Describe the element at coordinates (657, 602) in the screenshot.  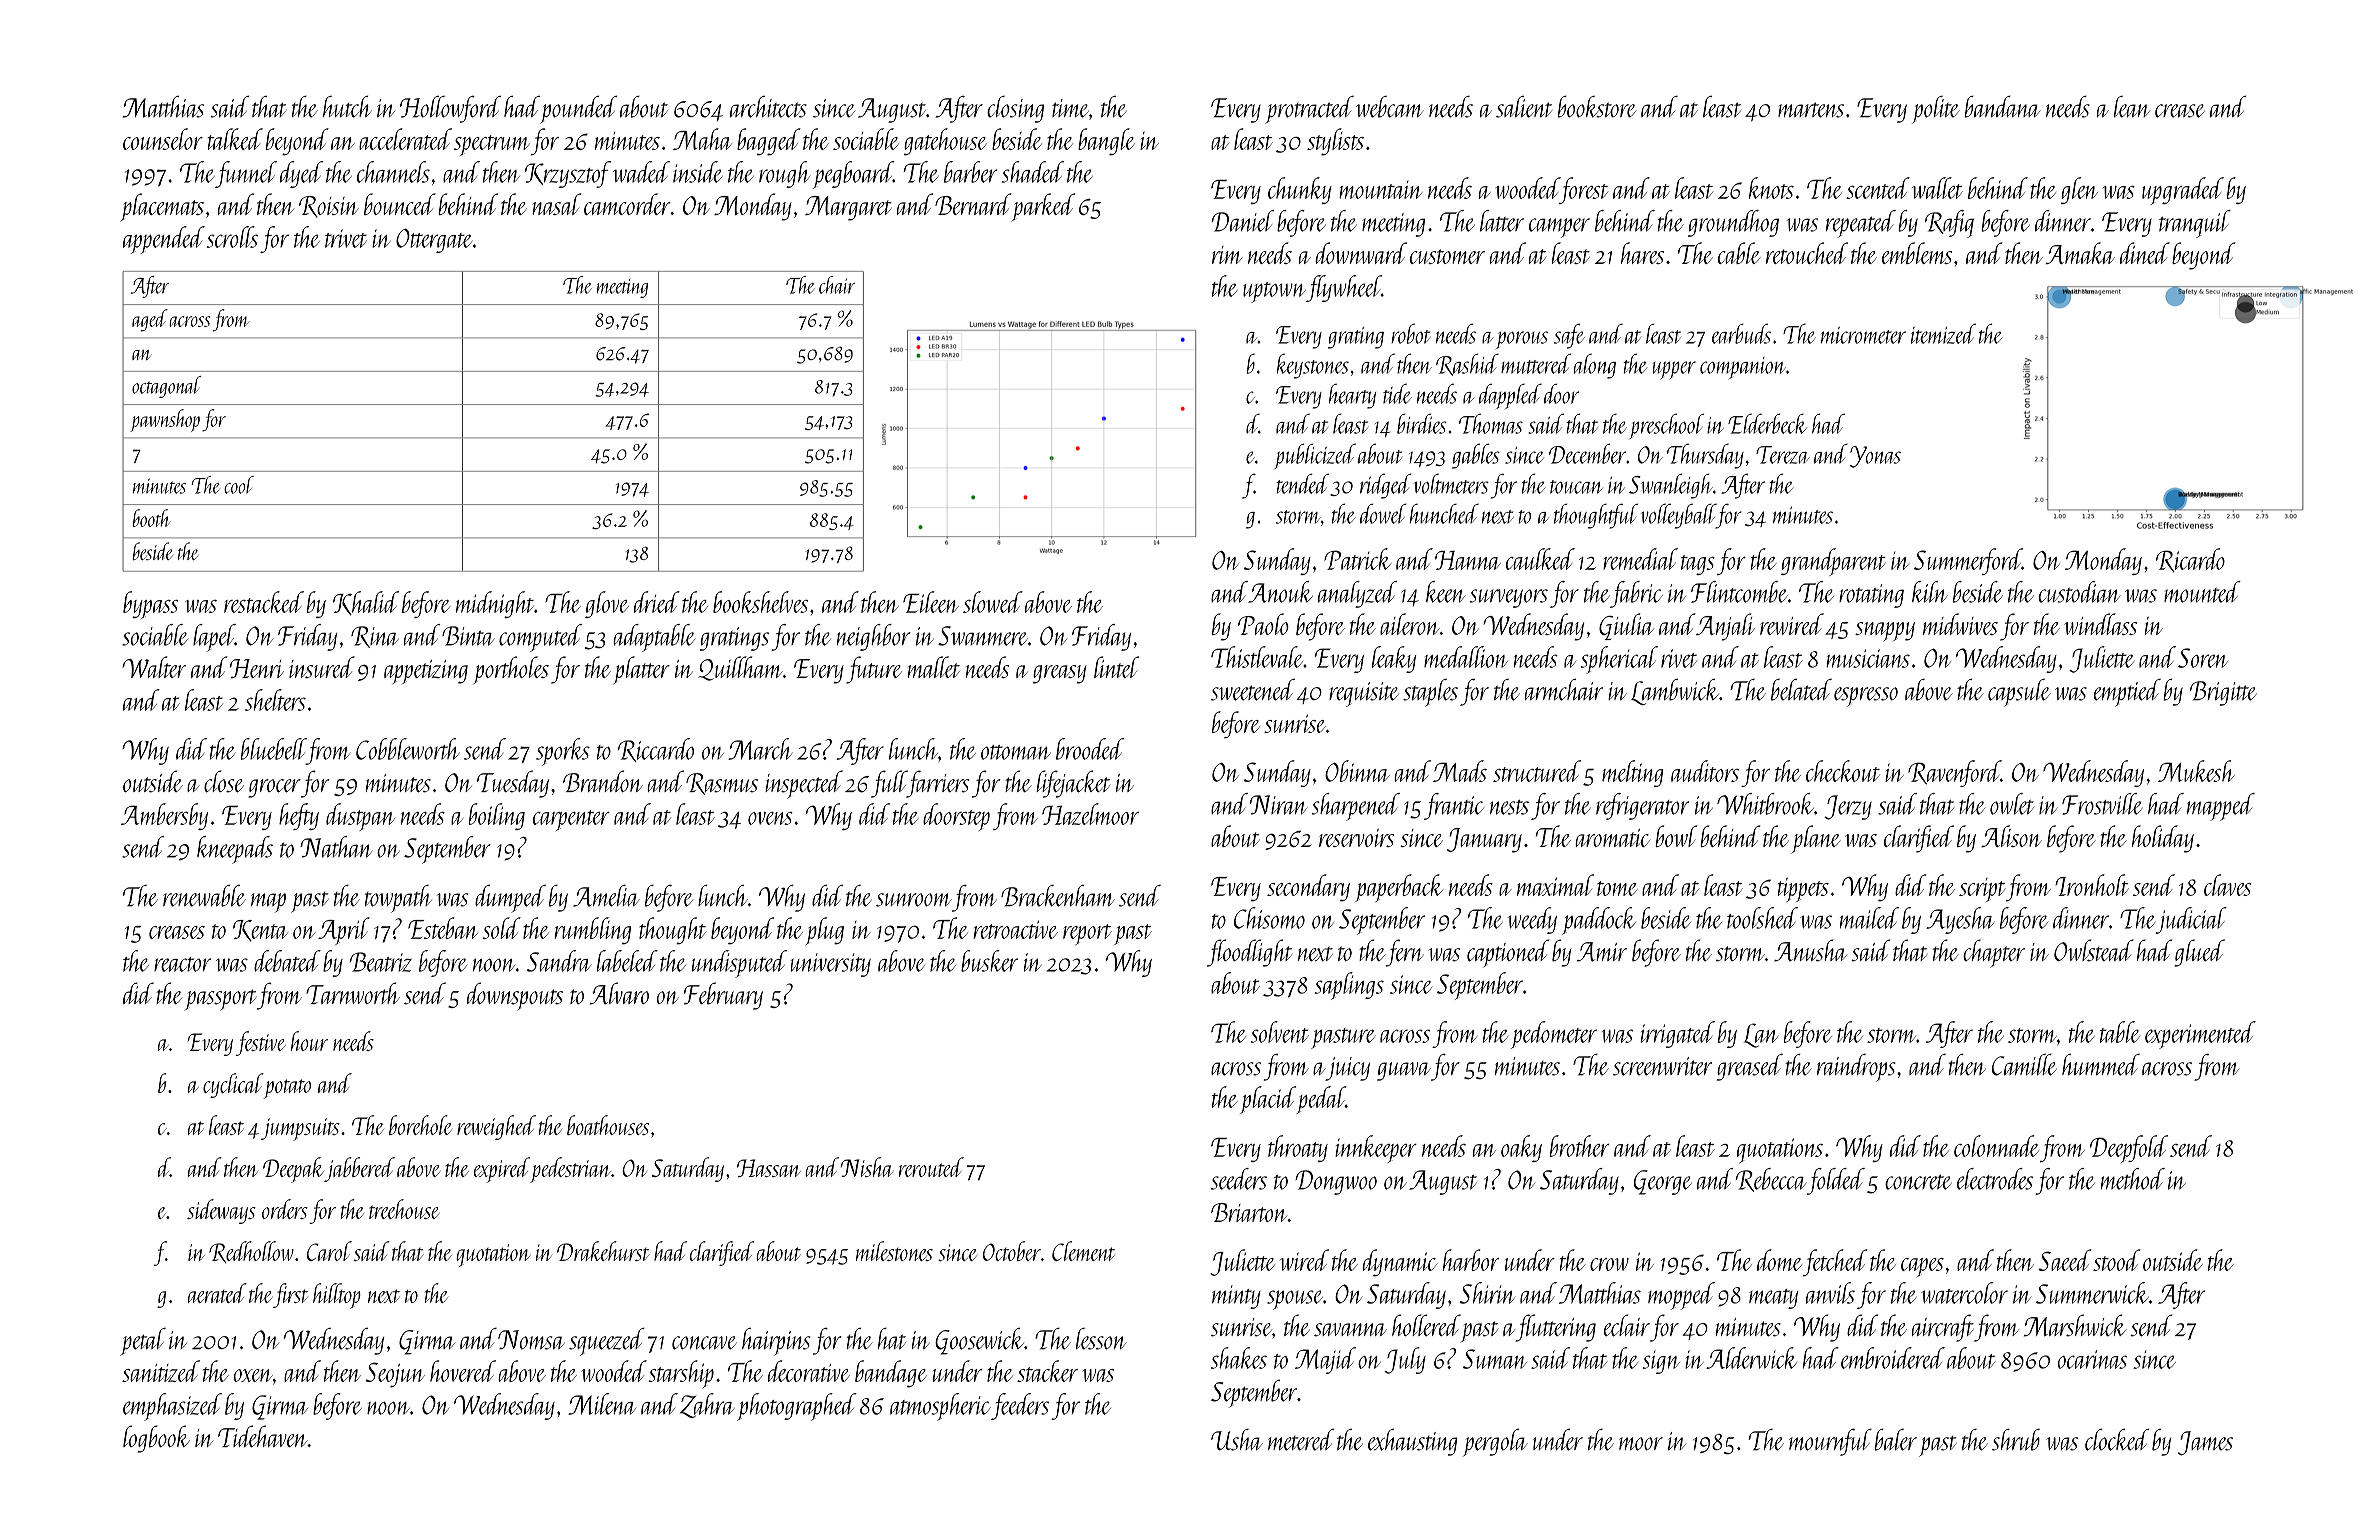
I see `dried` at that location.
